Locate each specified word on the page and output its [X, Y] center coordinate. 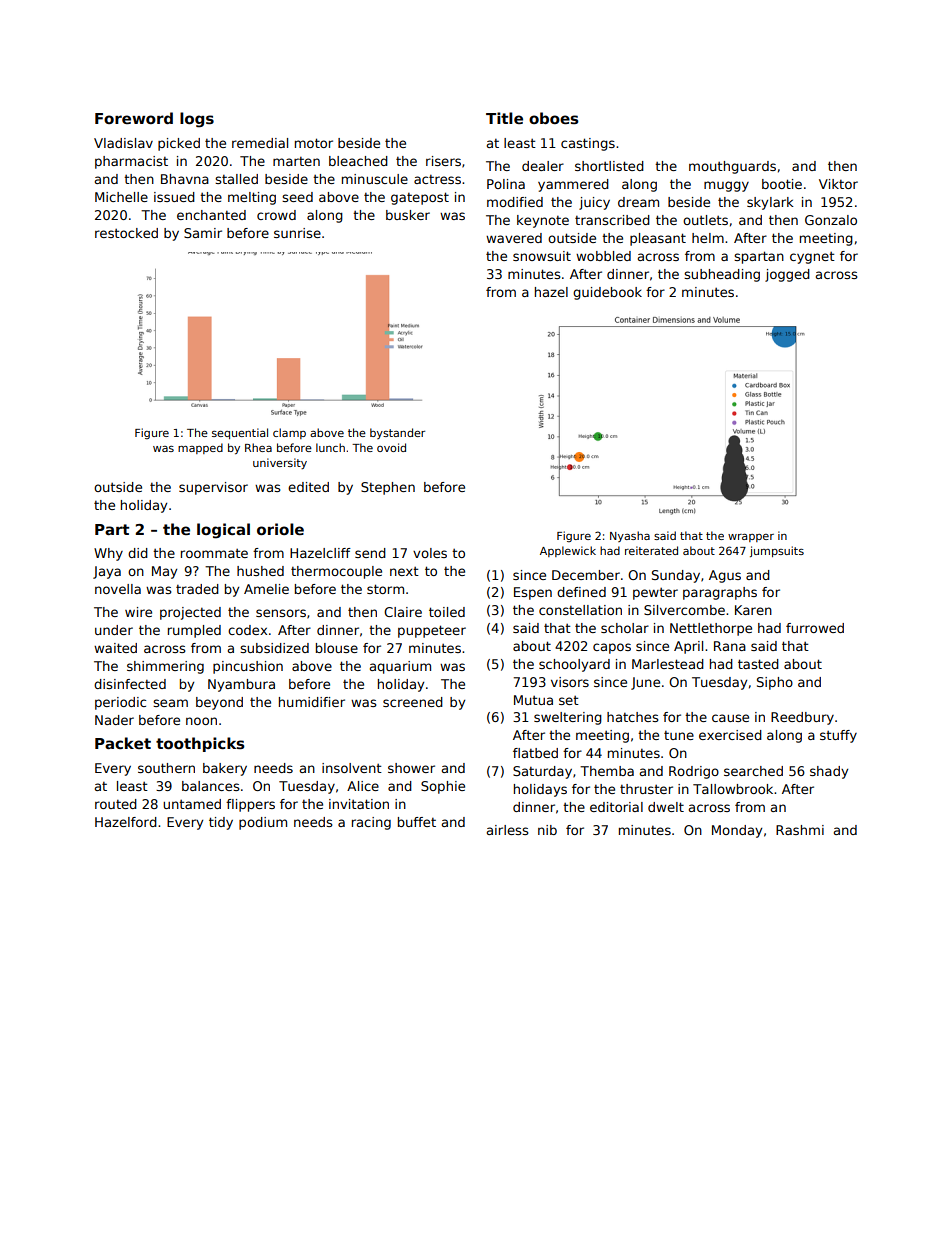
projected [190, 613]
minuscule [375, 179]
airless [508, 830]
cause [730, 718]
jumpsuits [777, 551]
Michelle [121, 197]
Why [108, 554]
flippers [250, 805]
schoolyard [574, 665]
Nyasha [630, 536]
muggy [726, 186]
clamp [289, 433]
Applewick [568, 551]
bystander [397, 433]
